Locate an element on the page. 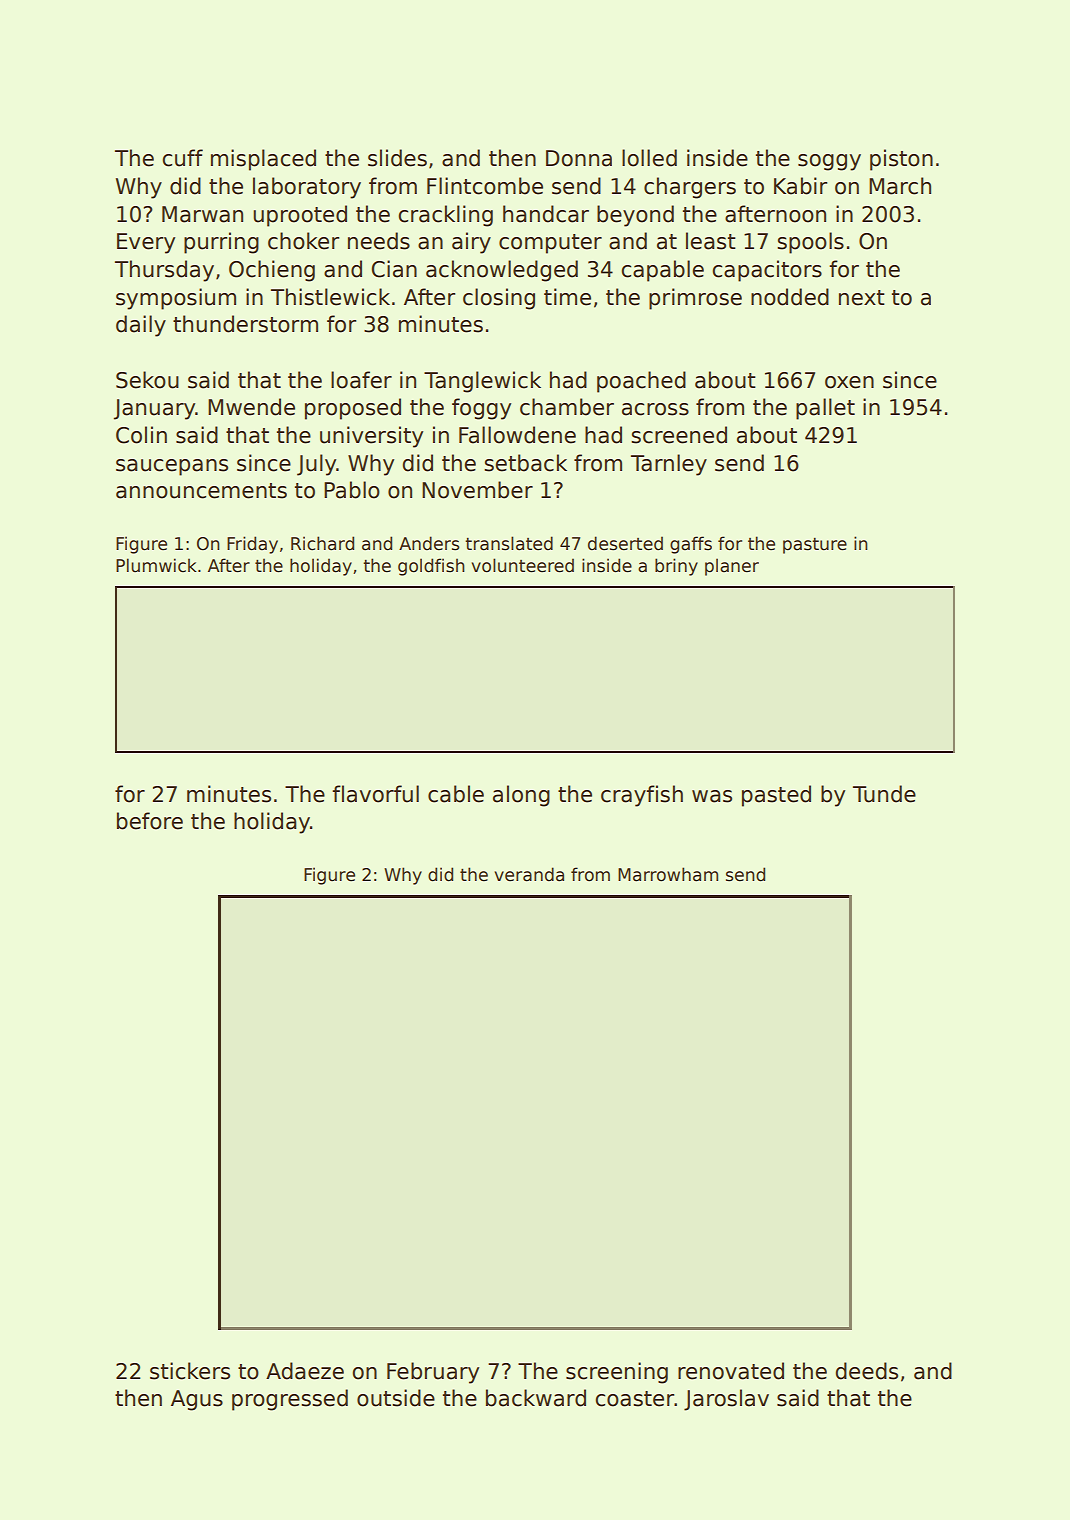  March is located at coordinates (900, 186).
